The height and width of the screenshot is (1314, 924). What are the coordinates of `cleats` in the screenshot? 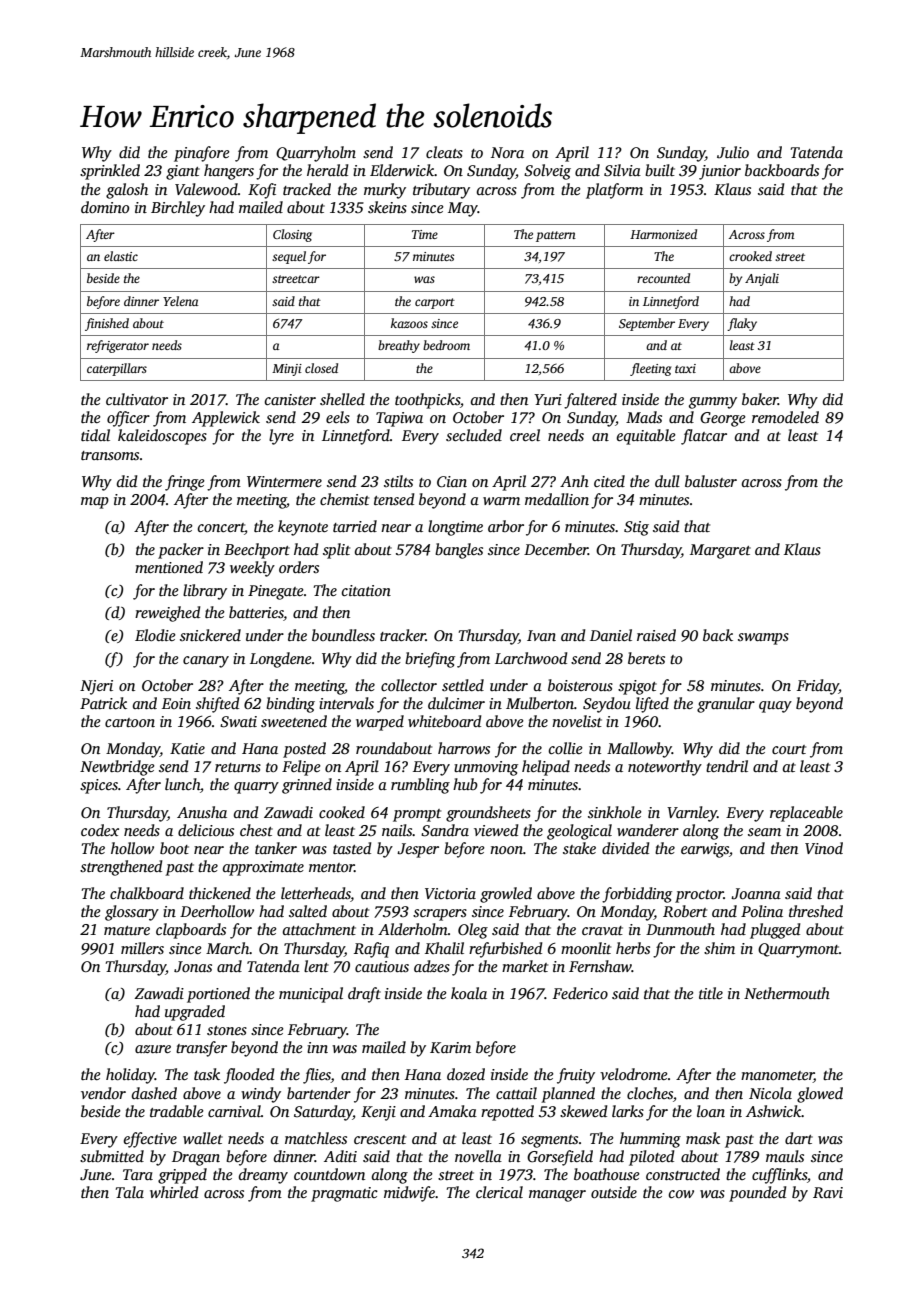 It's located at (444, 152).
